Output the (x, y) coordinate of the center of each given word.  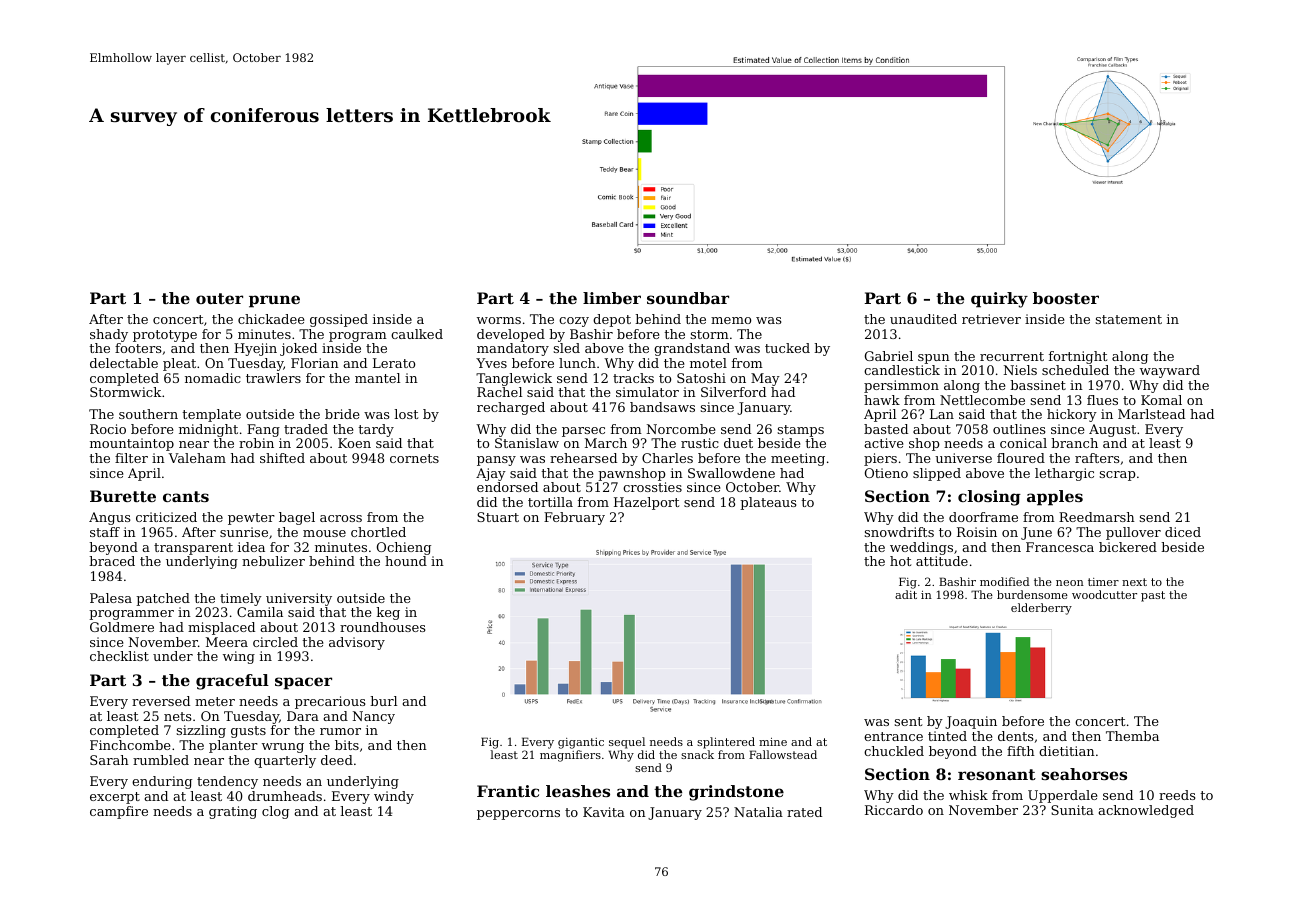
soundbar (688, 298)
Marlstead (1151, 414)
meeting (798, 459)
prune (274, 301)
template (211, 415)
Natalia (758, 812)
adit (906, 594)
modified (1005, 581)
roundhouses (383, 627)
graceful (232, 682)
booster (1066, 298)
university (299, 599)
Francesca (1060, 547)
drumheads (285, 796)
